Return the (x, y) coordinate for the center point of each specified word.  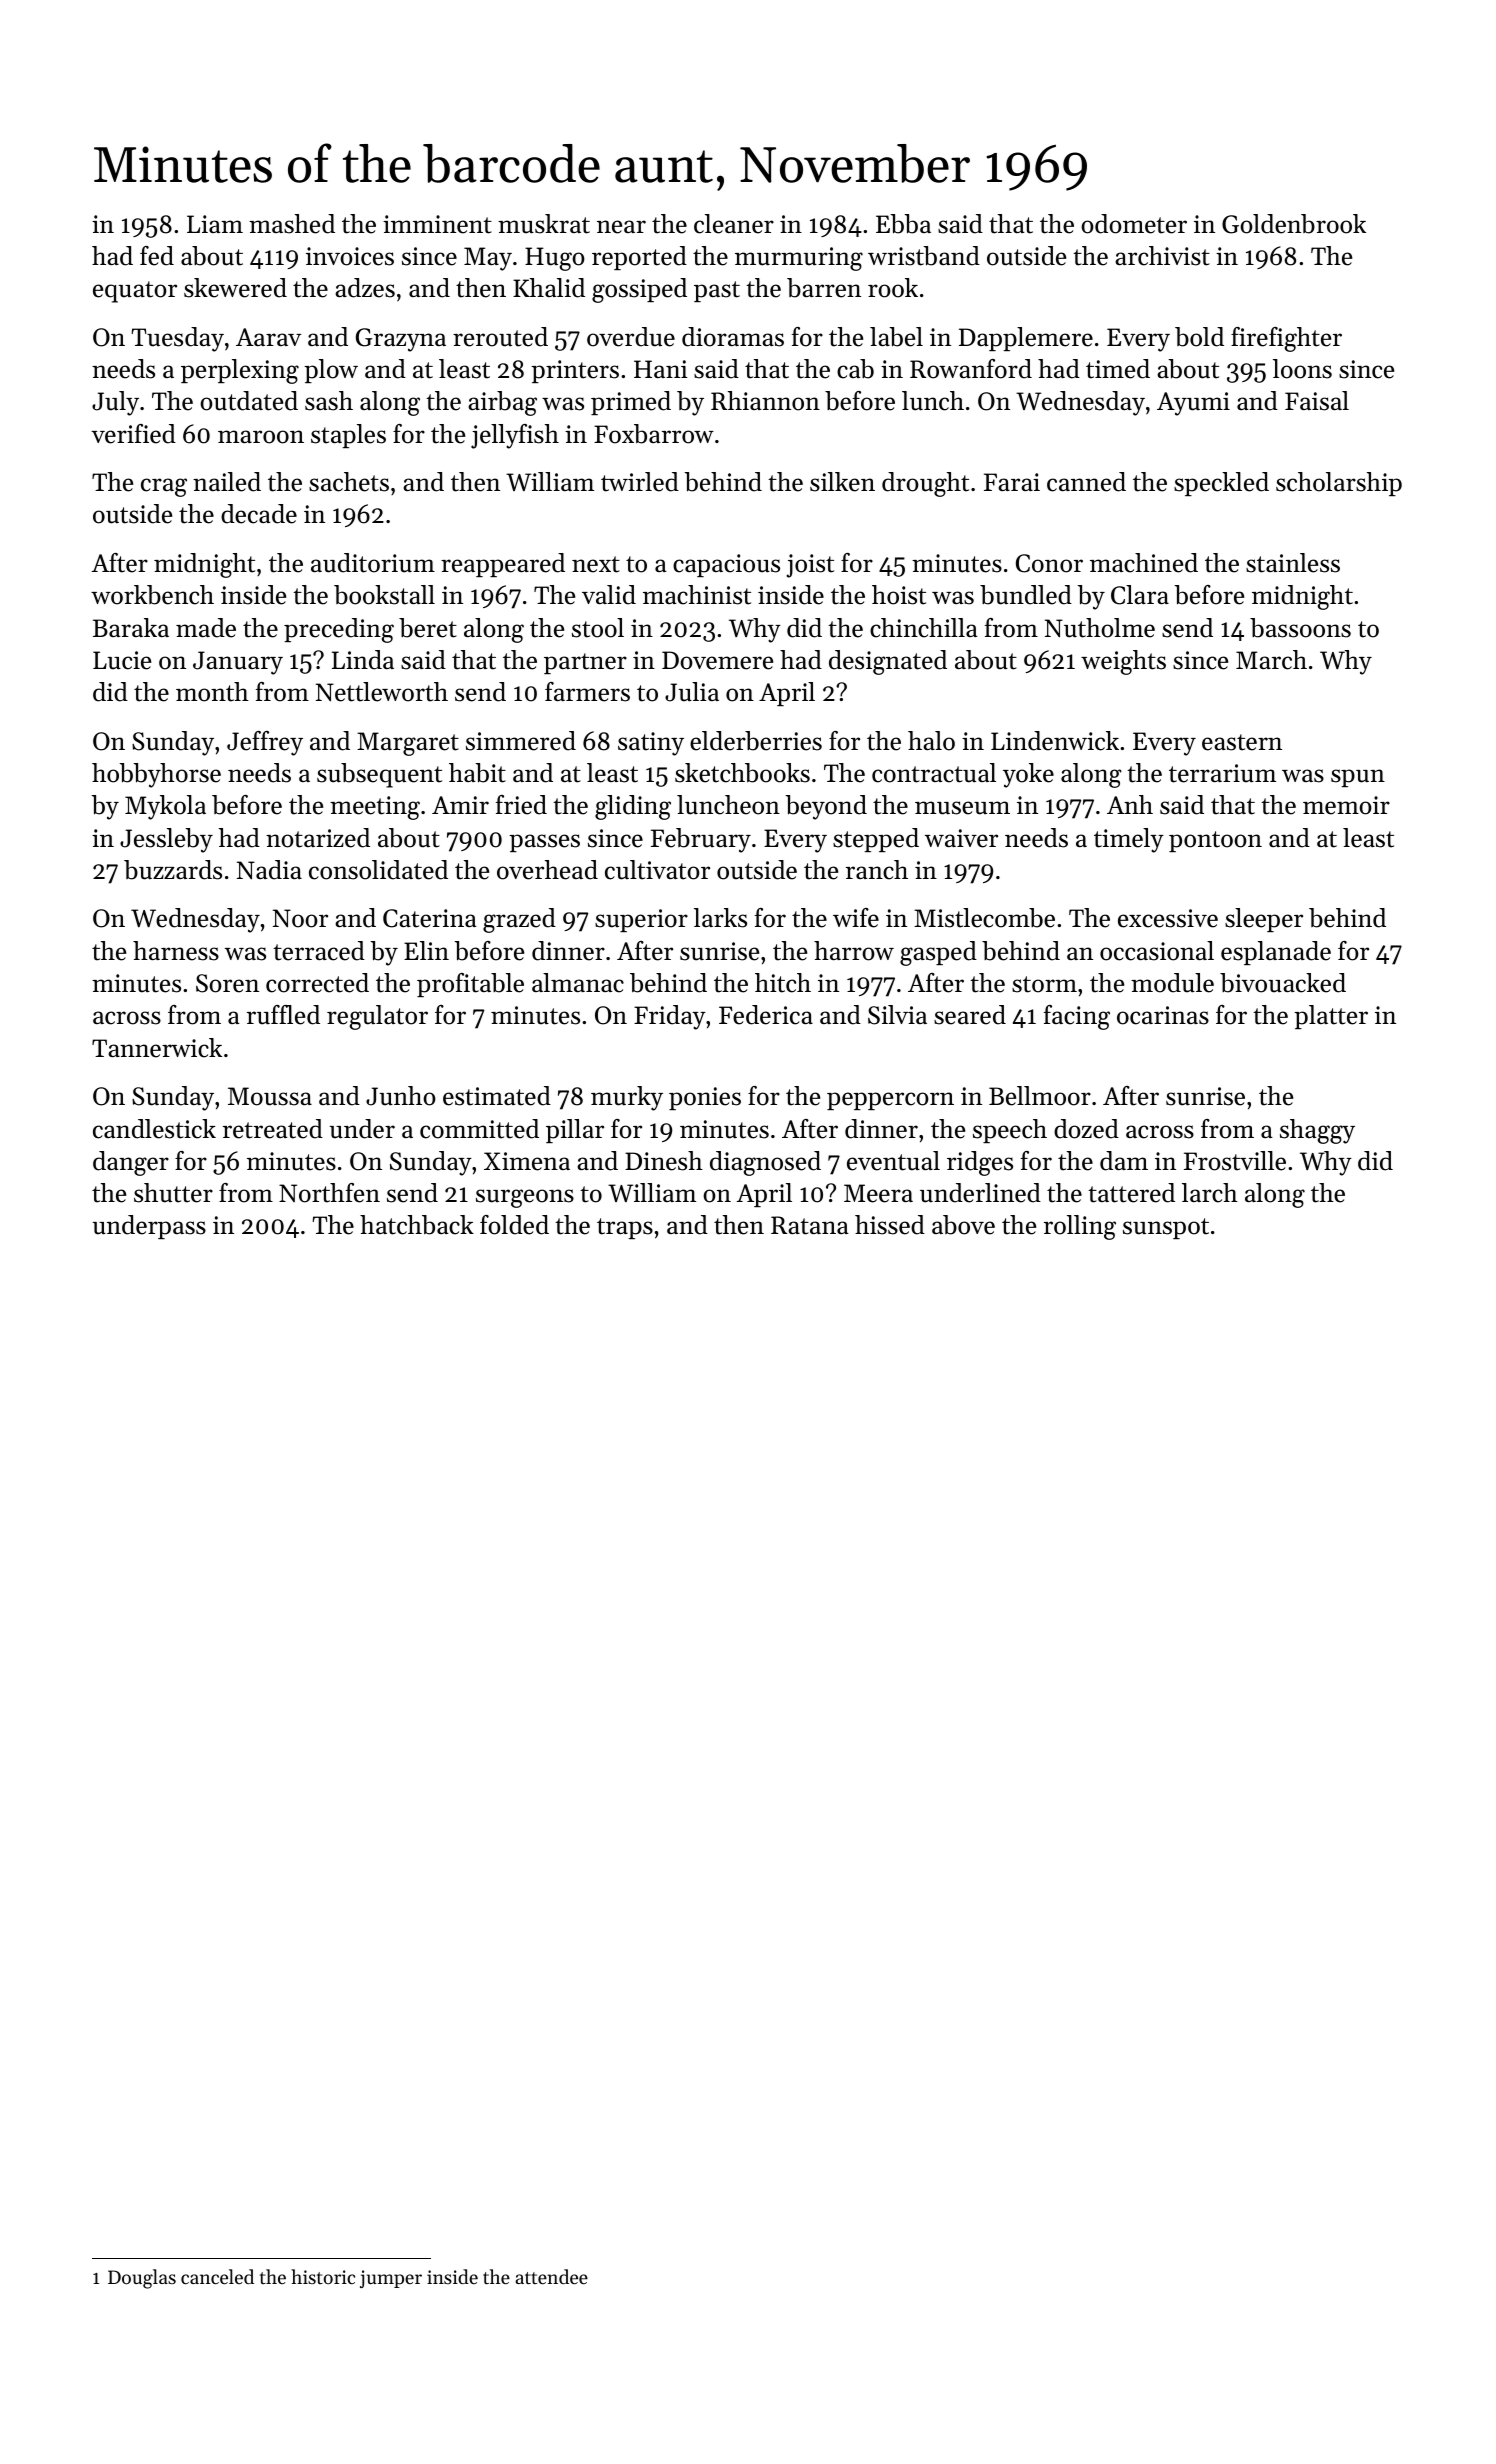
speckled (1221, 484)
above (963, 1225)
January (238, 663)
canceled (217, 2276)
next (596, 564)
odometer (1134, 224)
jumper (391, 2279)
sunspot (1166, 1228)
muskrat (544, 224)
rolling (1080, 1227)
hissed (890, 1225)
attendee (551, 2276)
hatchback (417, 1225)
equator (135, 292)
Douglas (142, 2279)
